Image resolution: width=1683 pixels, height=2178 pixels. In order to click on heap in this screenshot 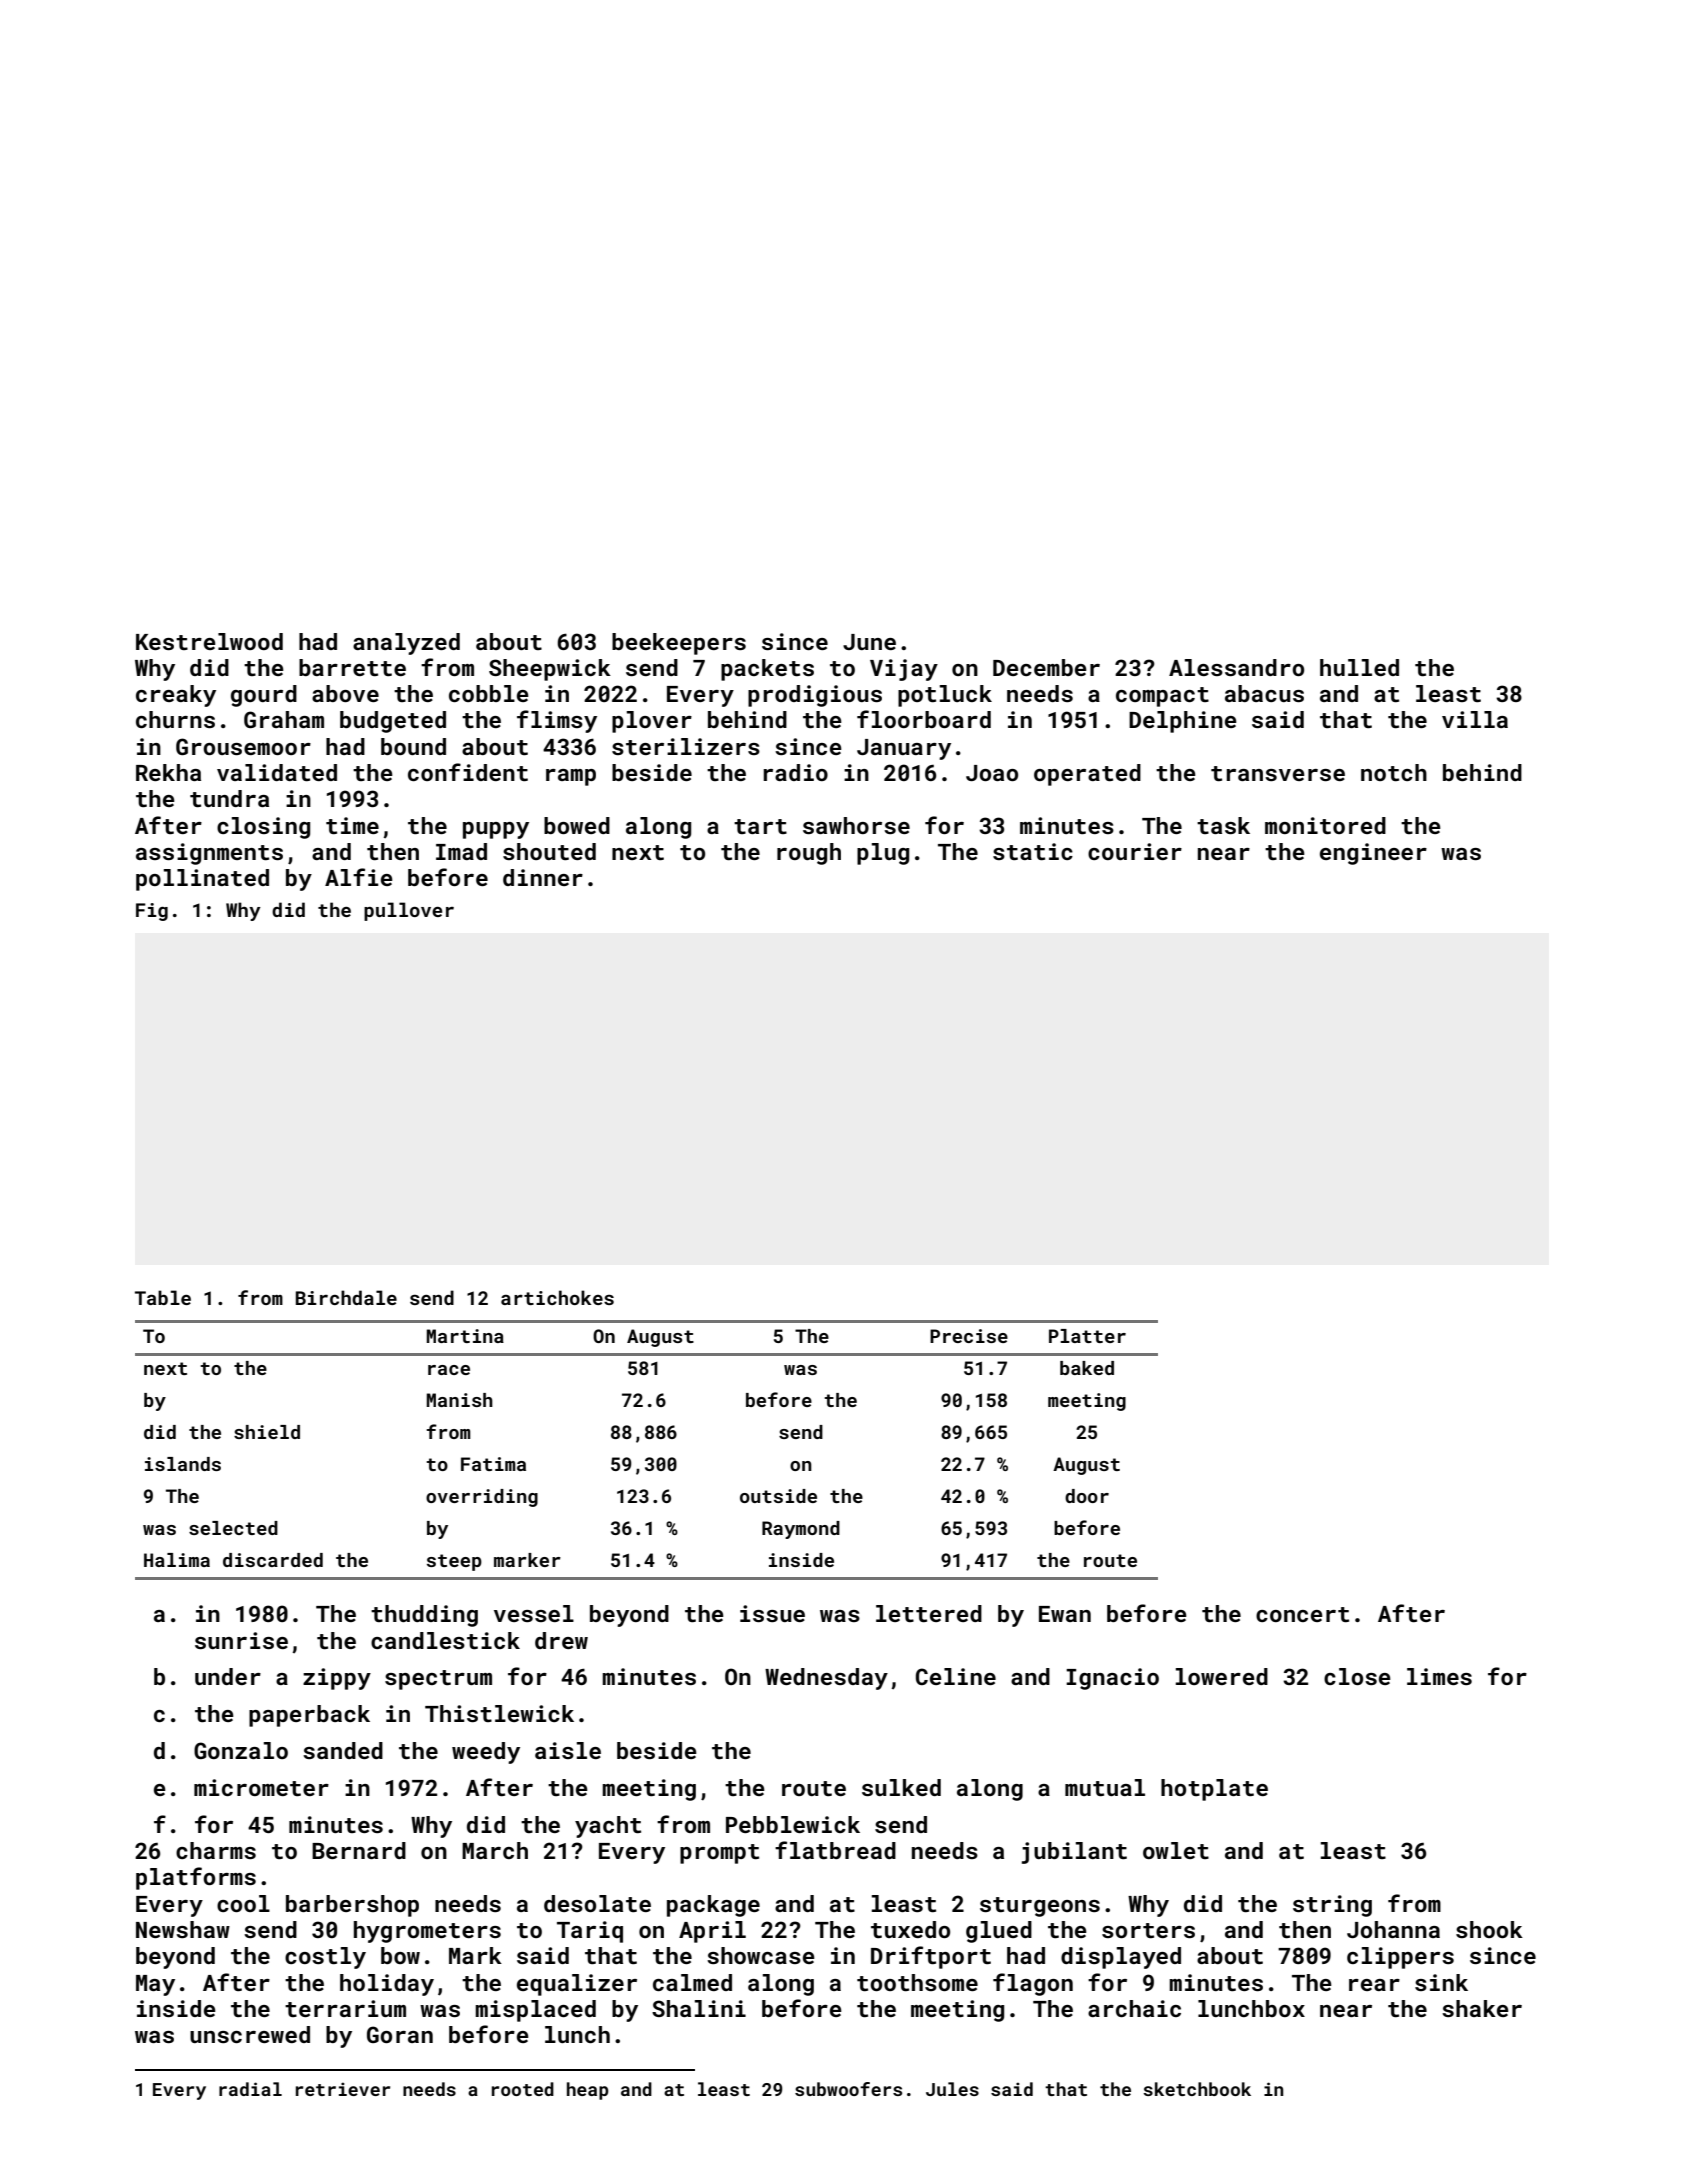, I will do `click(588, 2091)`.
